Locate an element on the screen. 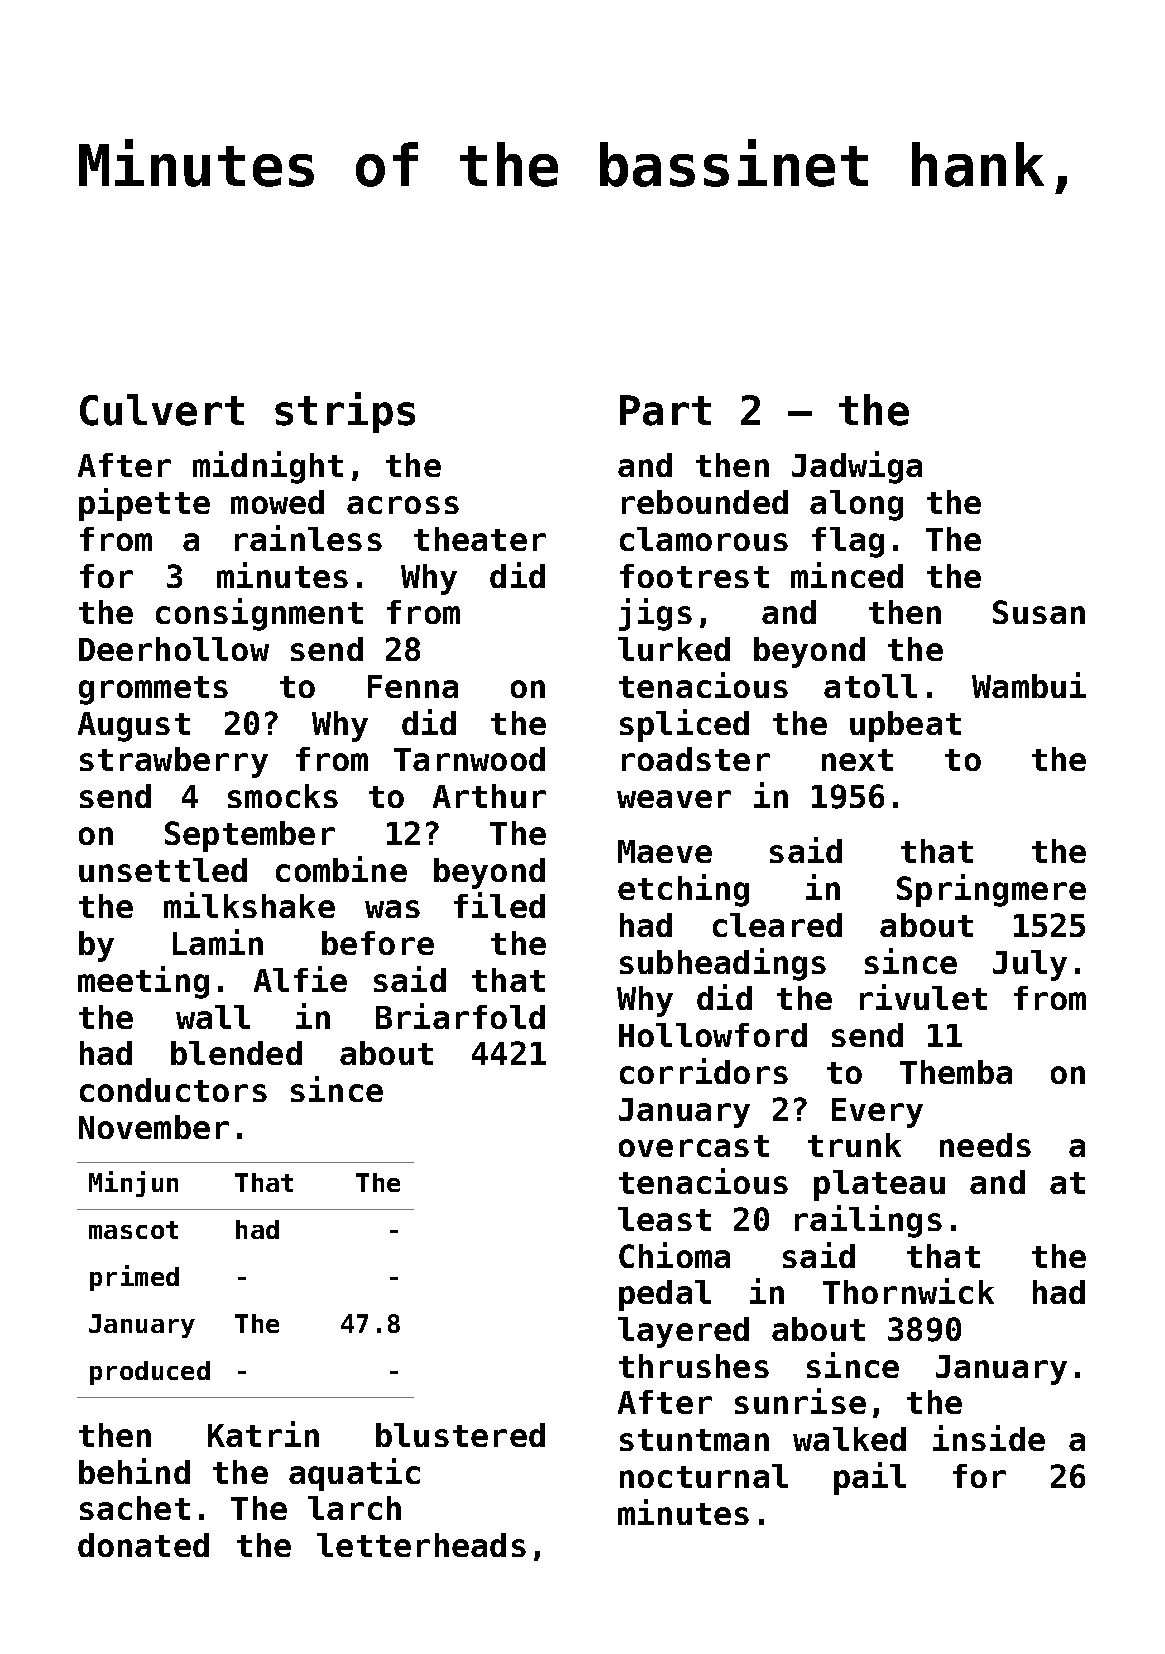 Image resolution: width=1165 pixels, height=1654 pixels. Jadwiga is located at coordinates (857, 467).
